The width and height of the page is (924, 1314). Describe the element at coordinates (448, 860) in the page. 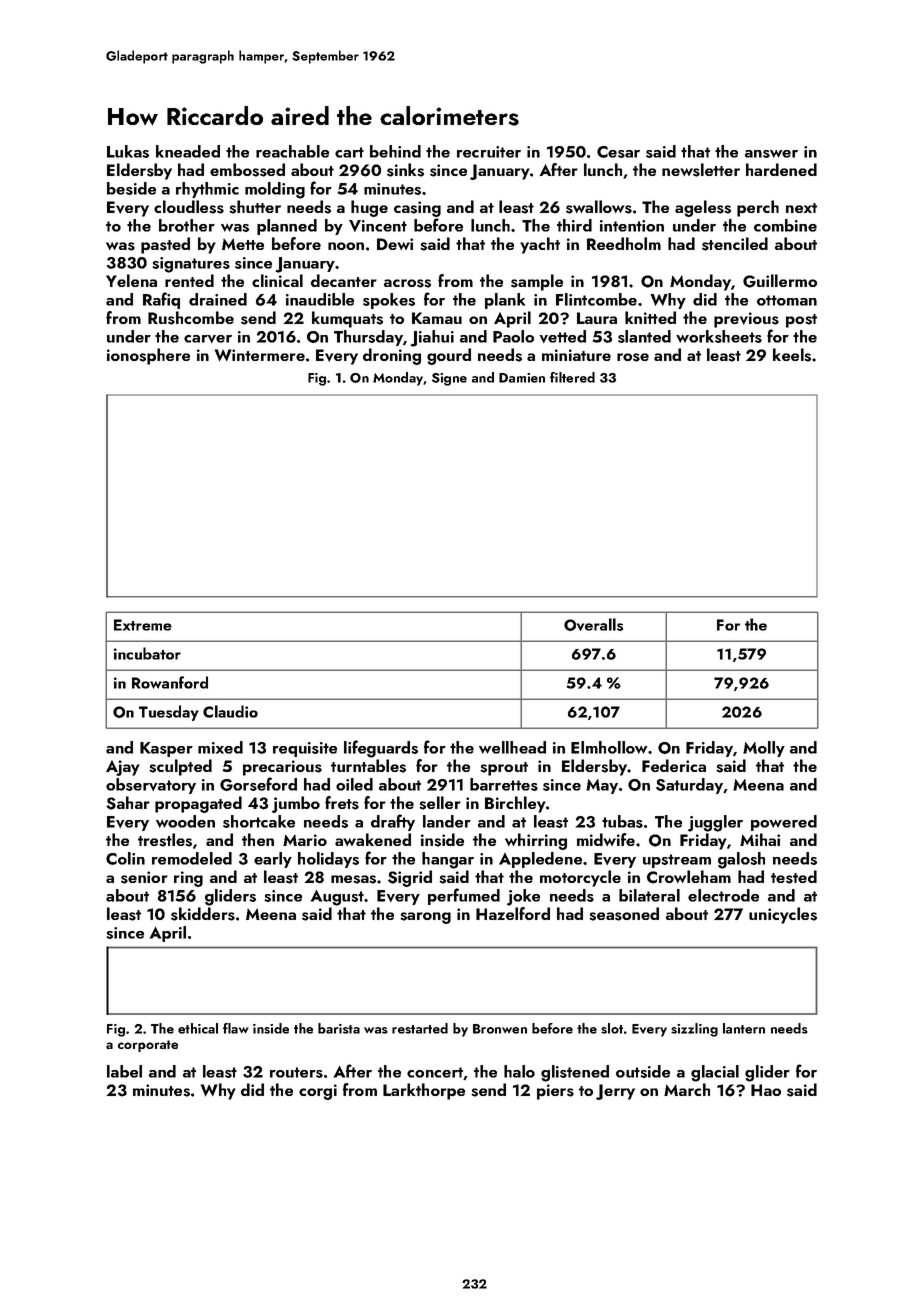

I see `hangar` at that location.
